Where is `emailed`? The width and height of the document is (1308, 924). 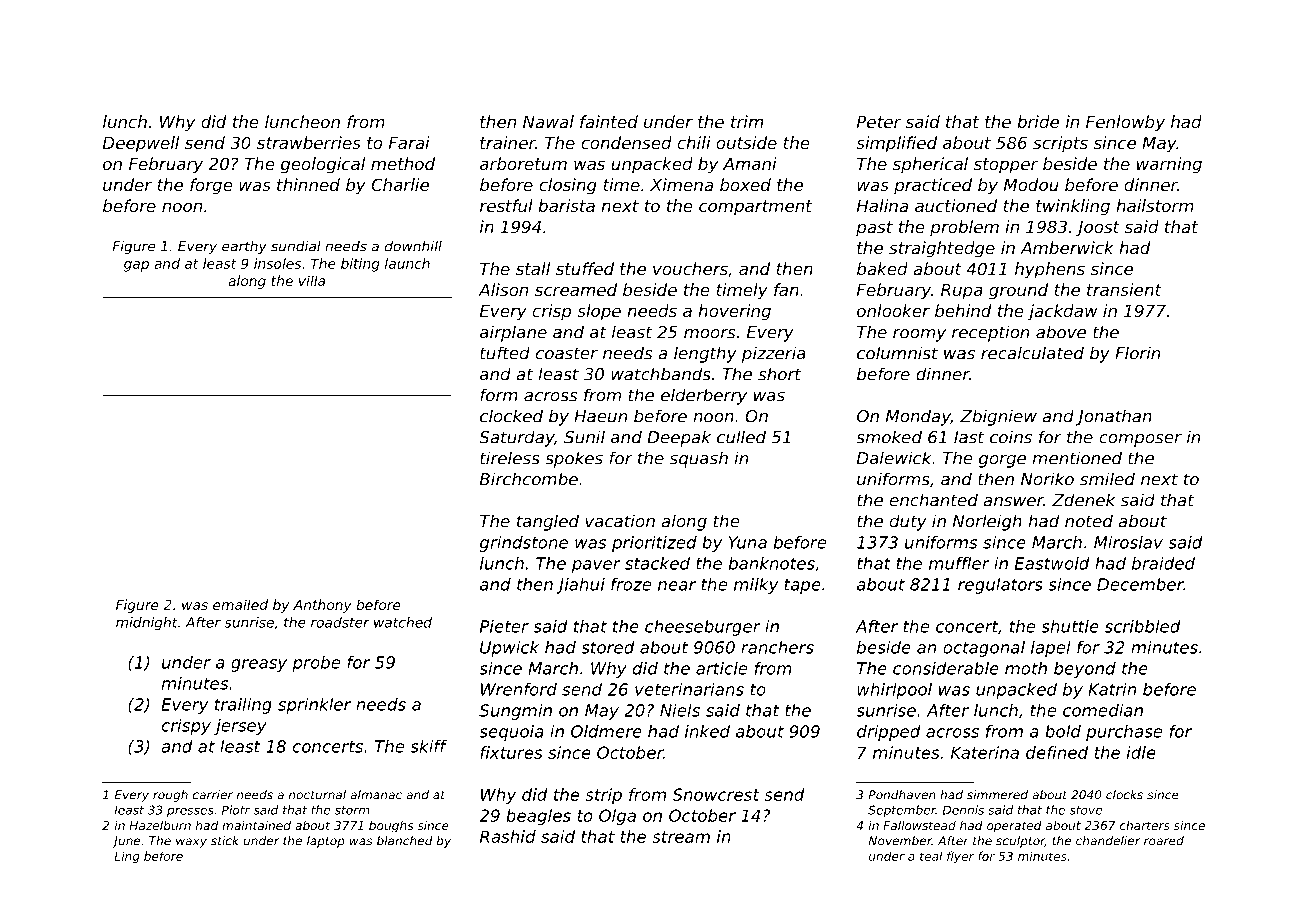
emailed is located at coordinates (240, 604).
